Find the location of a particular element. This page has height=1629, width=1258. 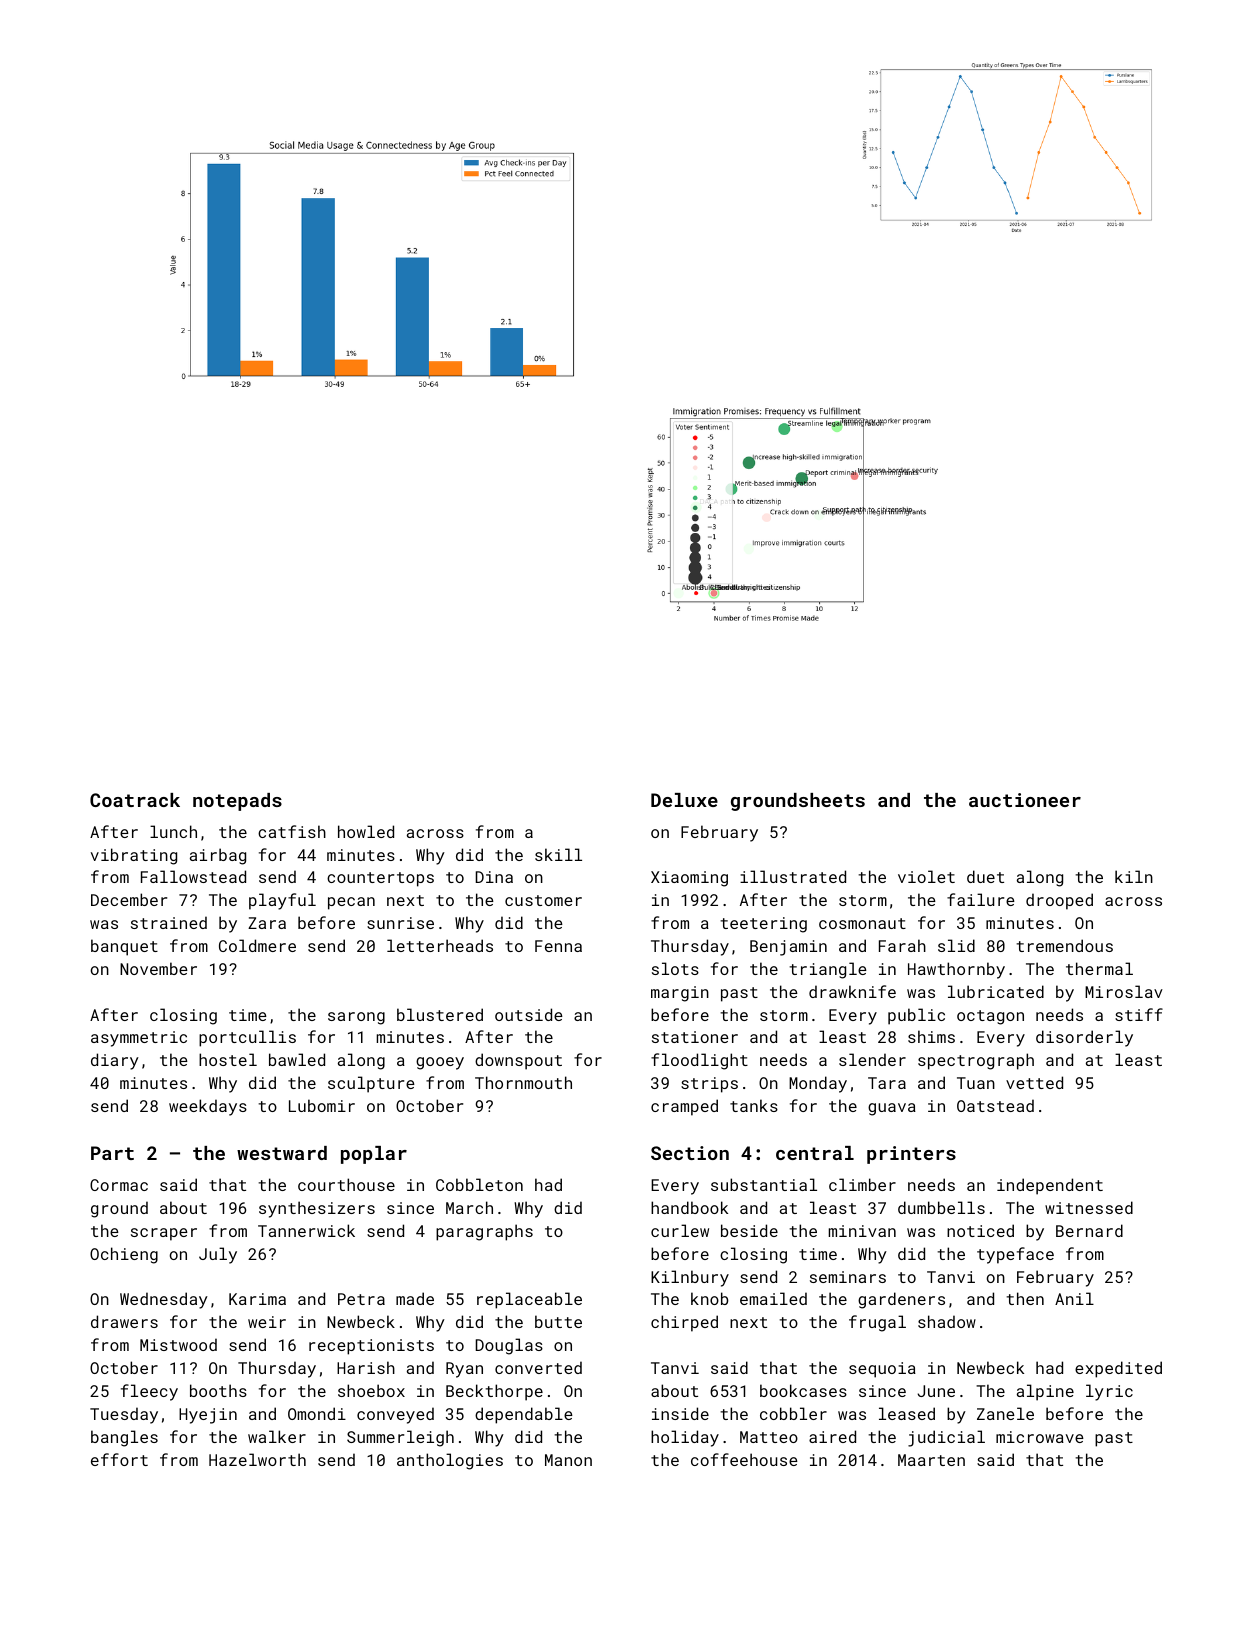

Hazelworth is located at coordinates (257, 1459).
